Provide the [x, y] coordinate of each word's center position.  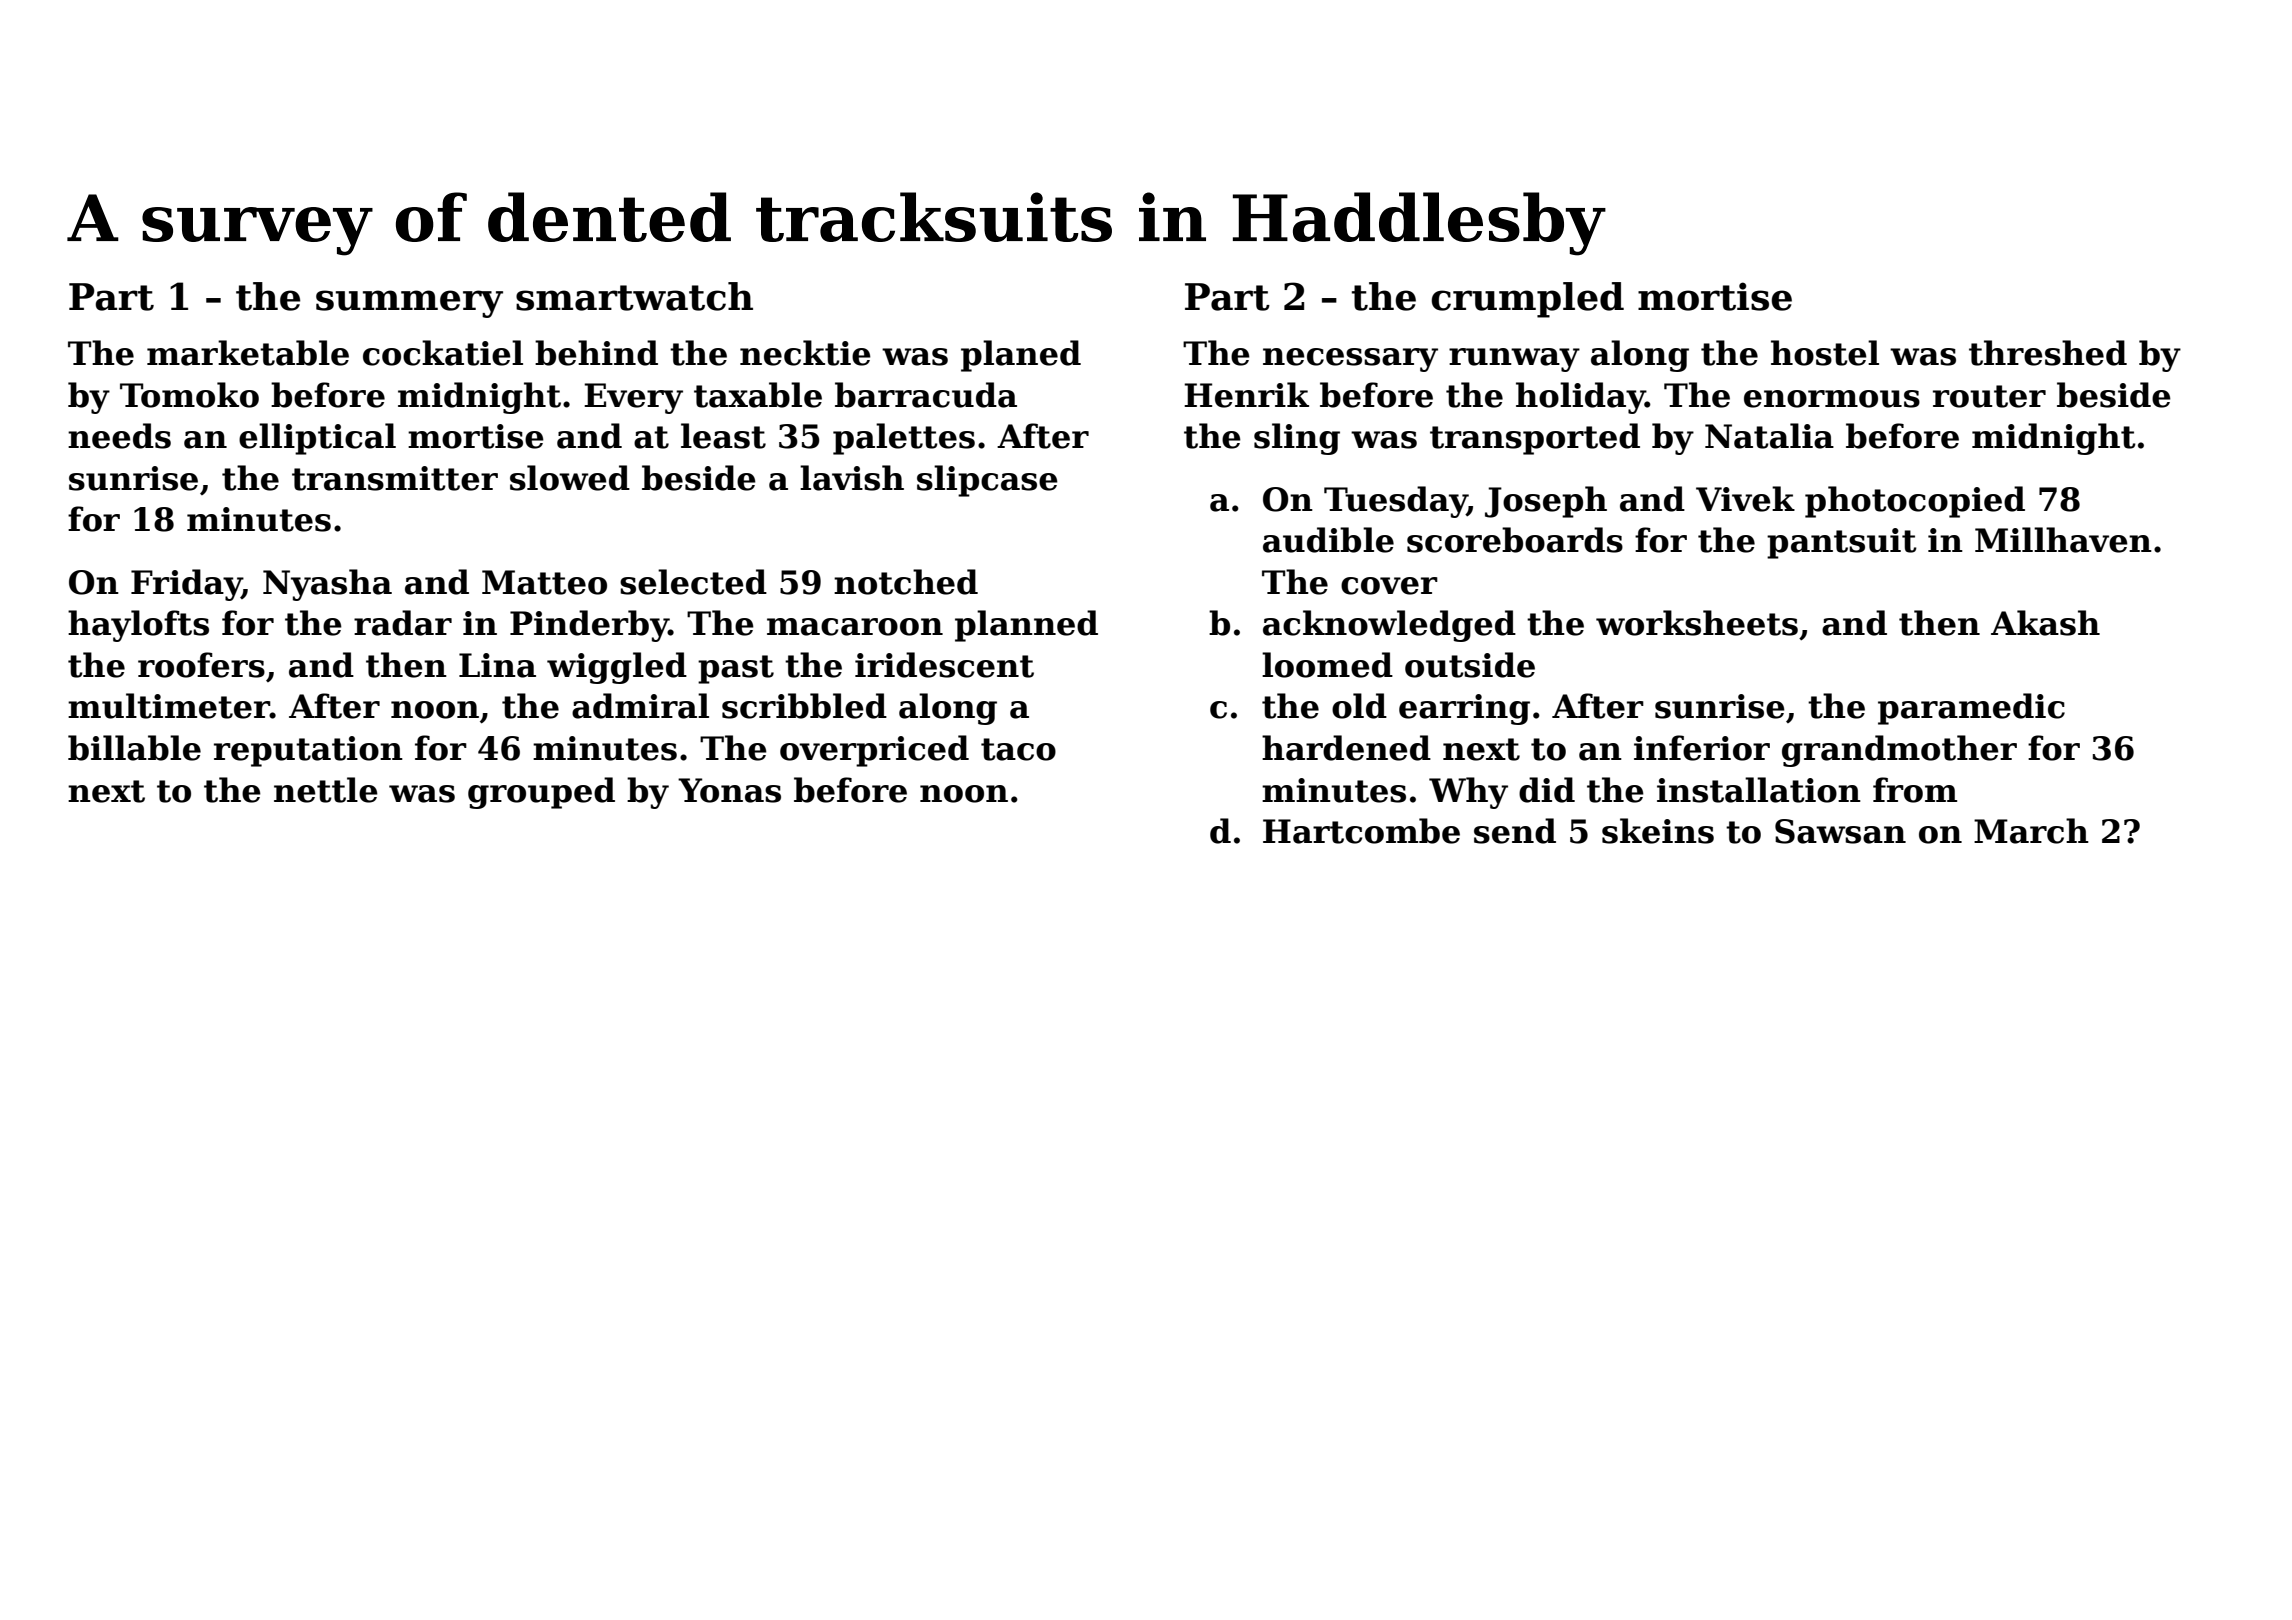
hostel [1825, 353]
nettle [326, 790]
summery [409, 304]
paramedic [1971, 709]
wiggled [617, 668]
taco [1018, 749]
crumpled [1527, 300]
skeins [1658, 831]
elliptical [317, 439]
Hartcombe [1361, 831]
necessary [1350, 360]
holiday [1580, 398]
